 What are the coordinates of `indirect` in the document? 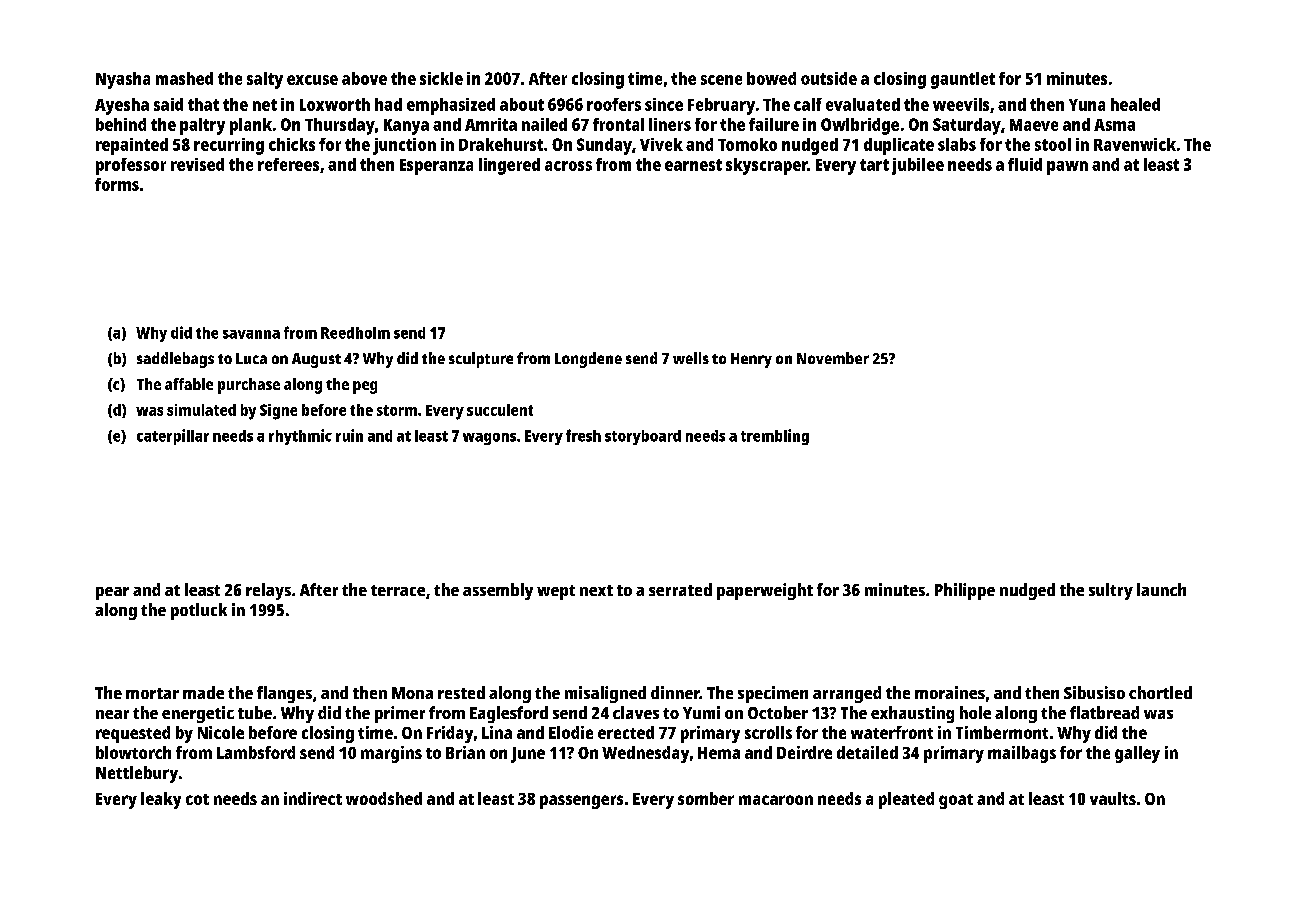 It's located at (313, 798).
